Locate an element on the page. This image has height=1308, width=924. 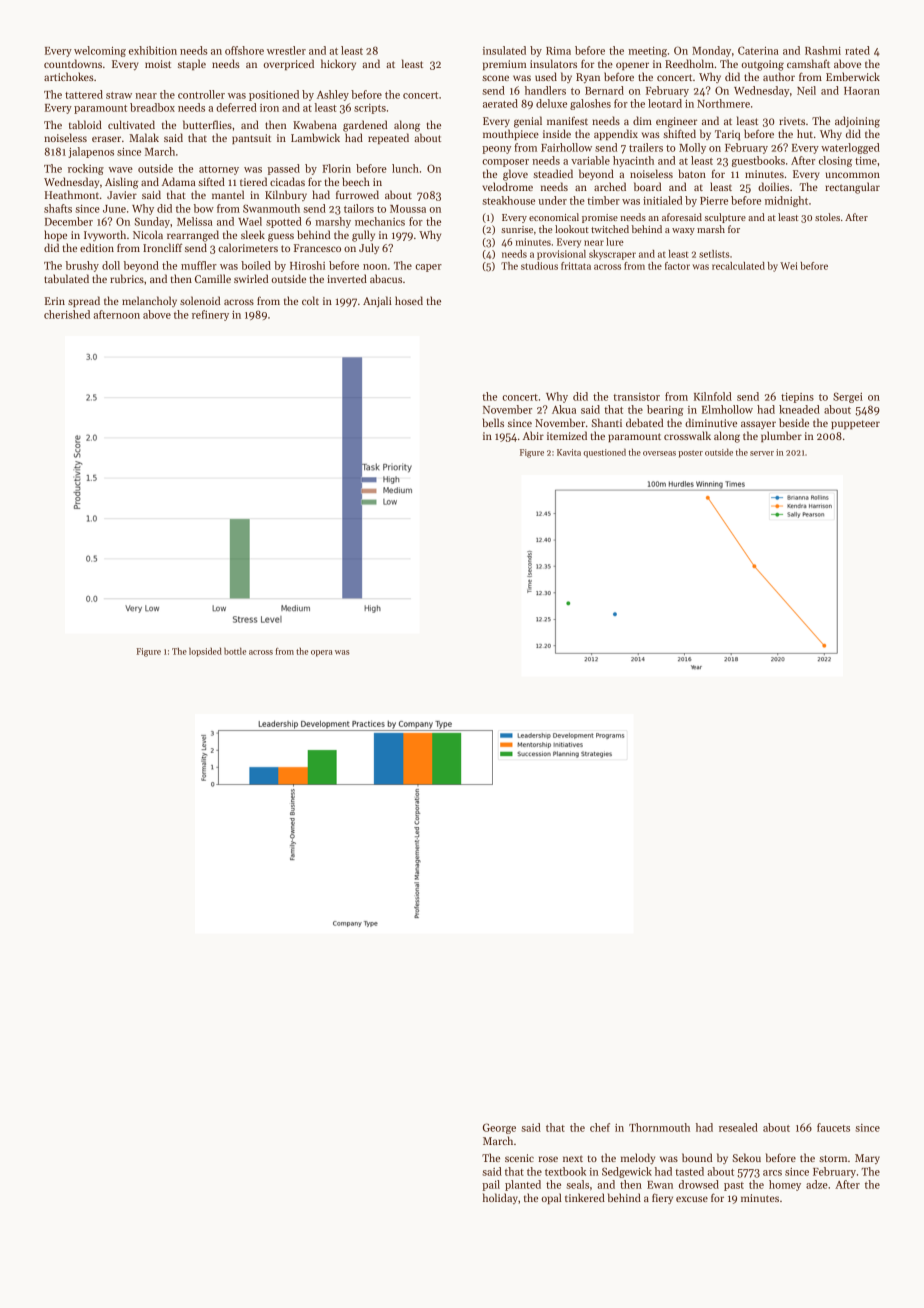
Thornmouth is located at coordinates (659, 1127).
